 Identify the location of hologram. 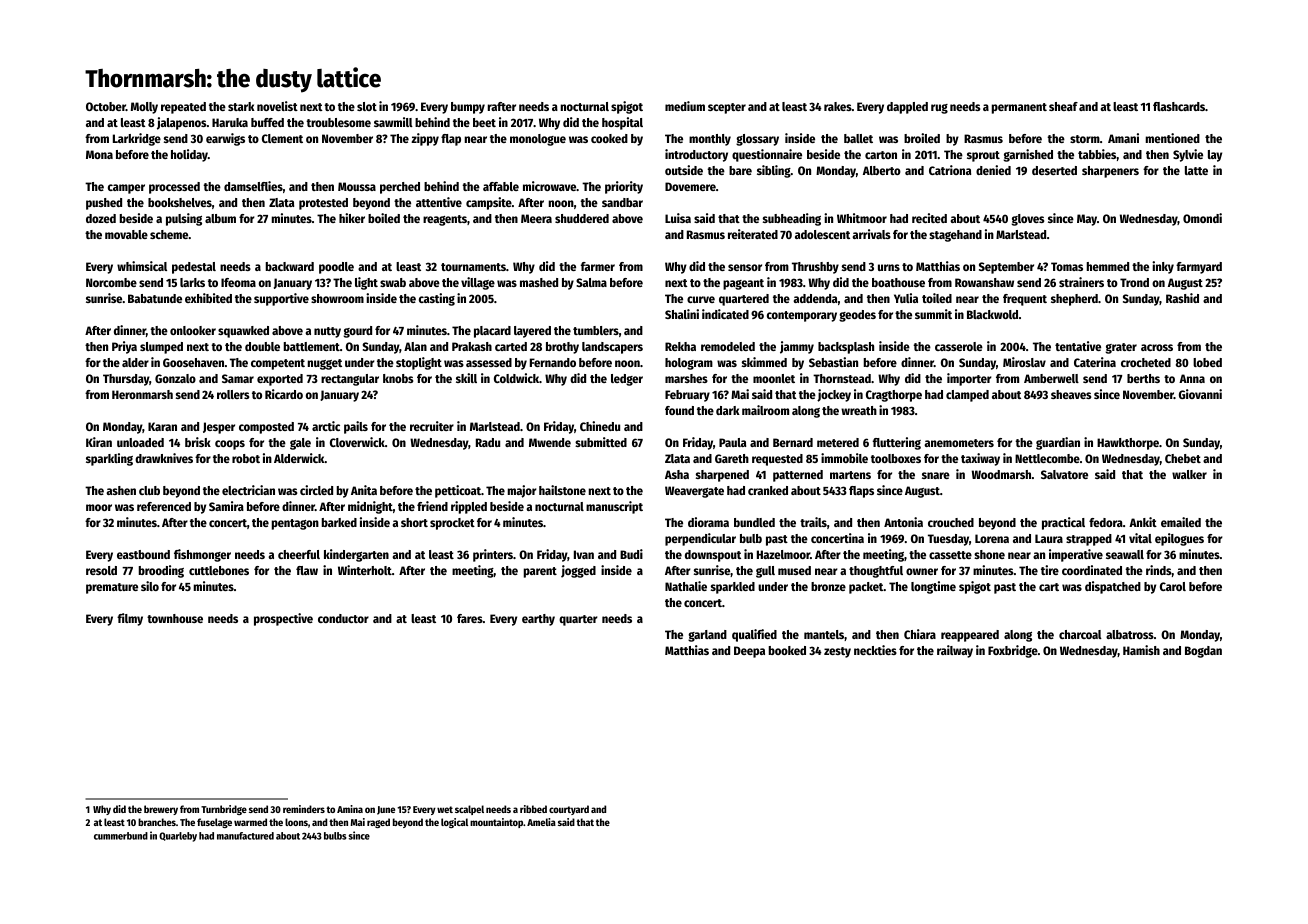
(689, 364).
